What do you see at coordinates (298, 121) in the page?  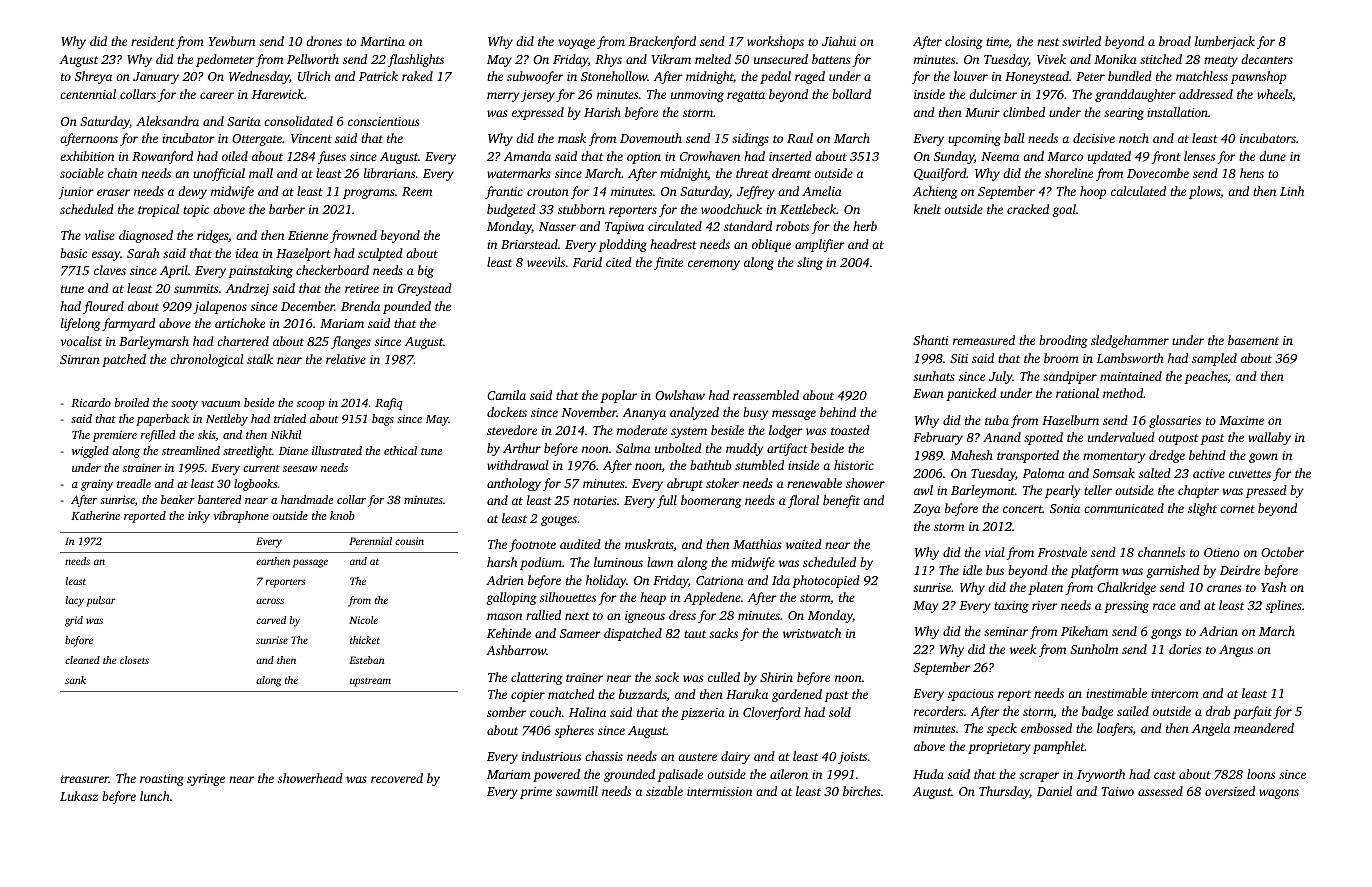 I see `consolidated` at bounding box center [298, 121].
